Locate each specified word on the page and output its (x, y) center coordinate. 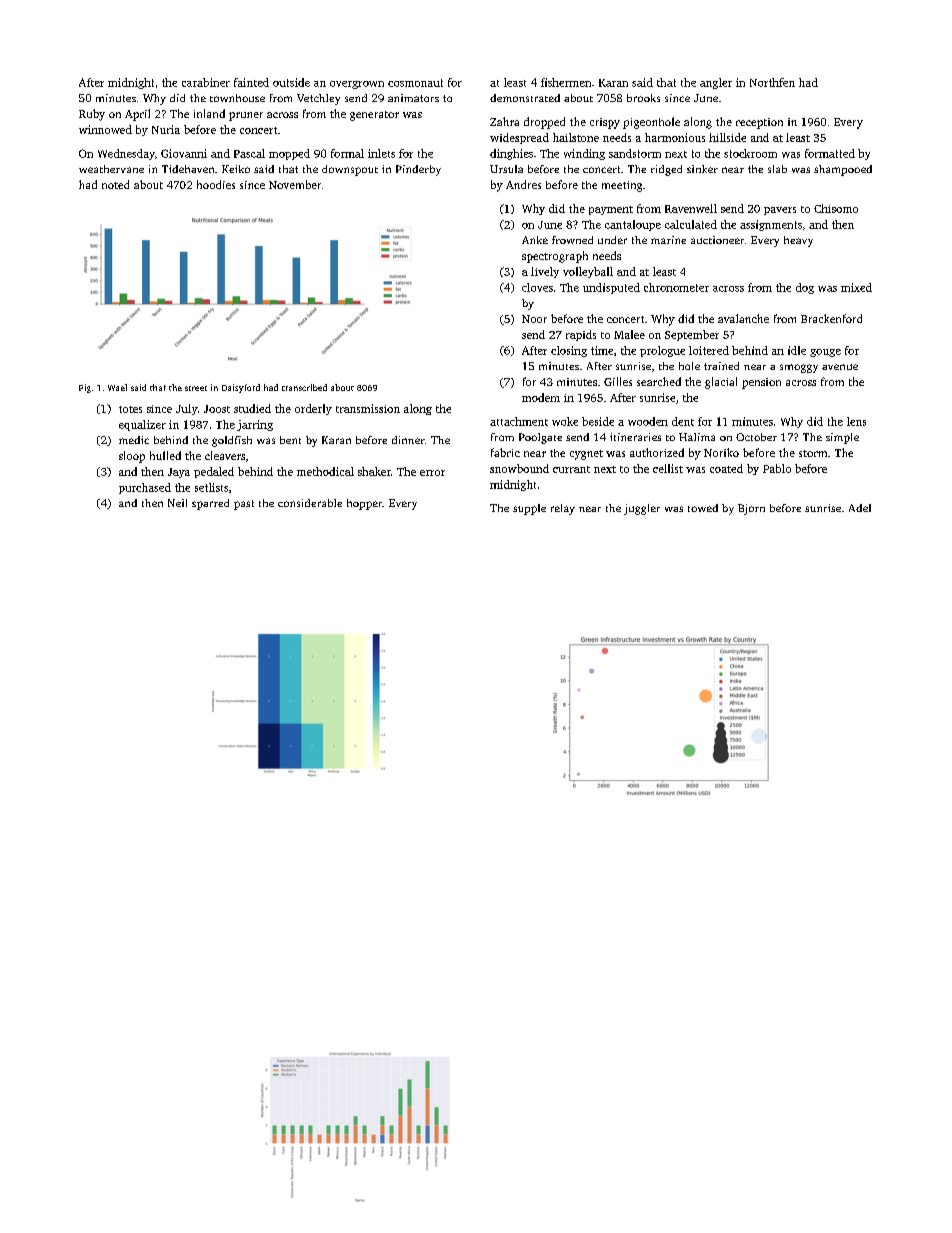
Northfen (772, 82)
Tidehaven (188, 169)
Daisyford (241, 388)
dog (805, 288)
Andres (523, 184)
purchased (145, 488)
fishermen (566, 82)
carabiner (206, 82)
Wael (117, 387)
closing (569, 351)
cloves (537, 287)
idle (797, 350)
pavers (780, 211)
